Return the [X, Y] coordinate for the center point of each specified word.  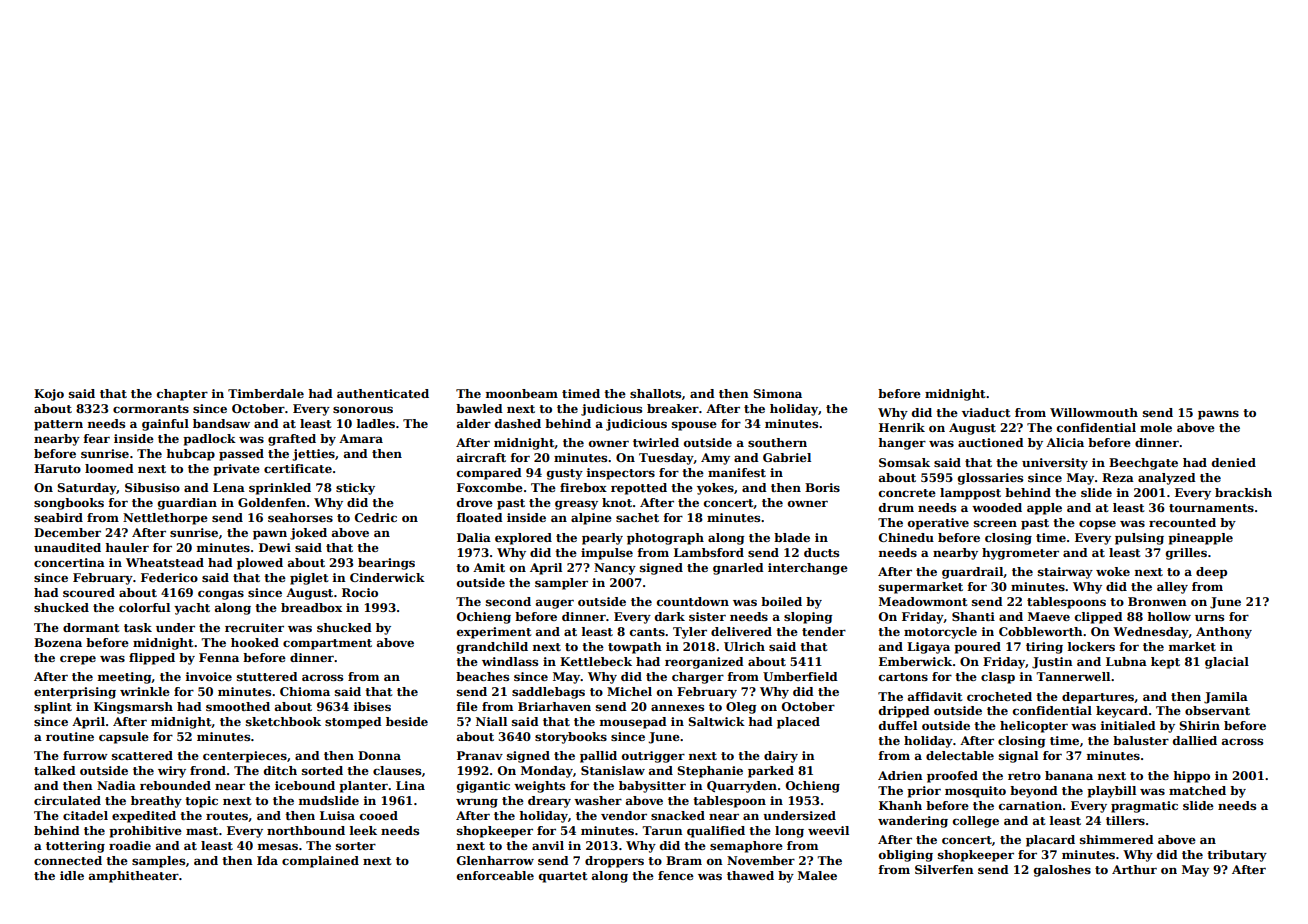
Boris [822, 487]
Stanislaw [613, 770]
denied [1234, 462]
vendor [624, 815]
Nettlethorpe [165, 519]
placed [798, 723]
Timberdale [266, 393]
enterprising [75, 693]
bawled [479, 408]
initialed [1128, 725]
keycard [1122, 712]
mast [202, 831]
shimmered [1117, 839]
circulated [67, 800]
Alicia [1065, 442]
